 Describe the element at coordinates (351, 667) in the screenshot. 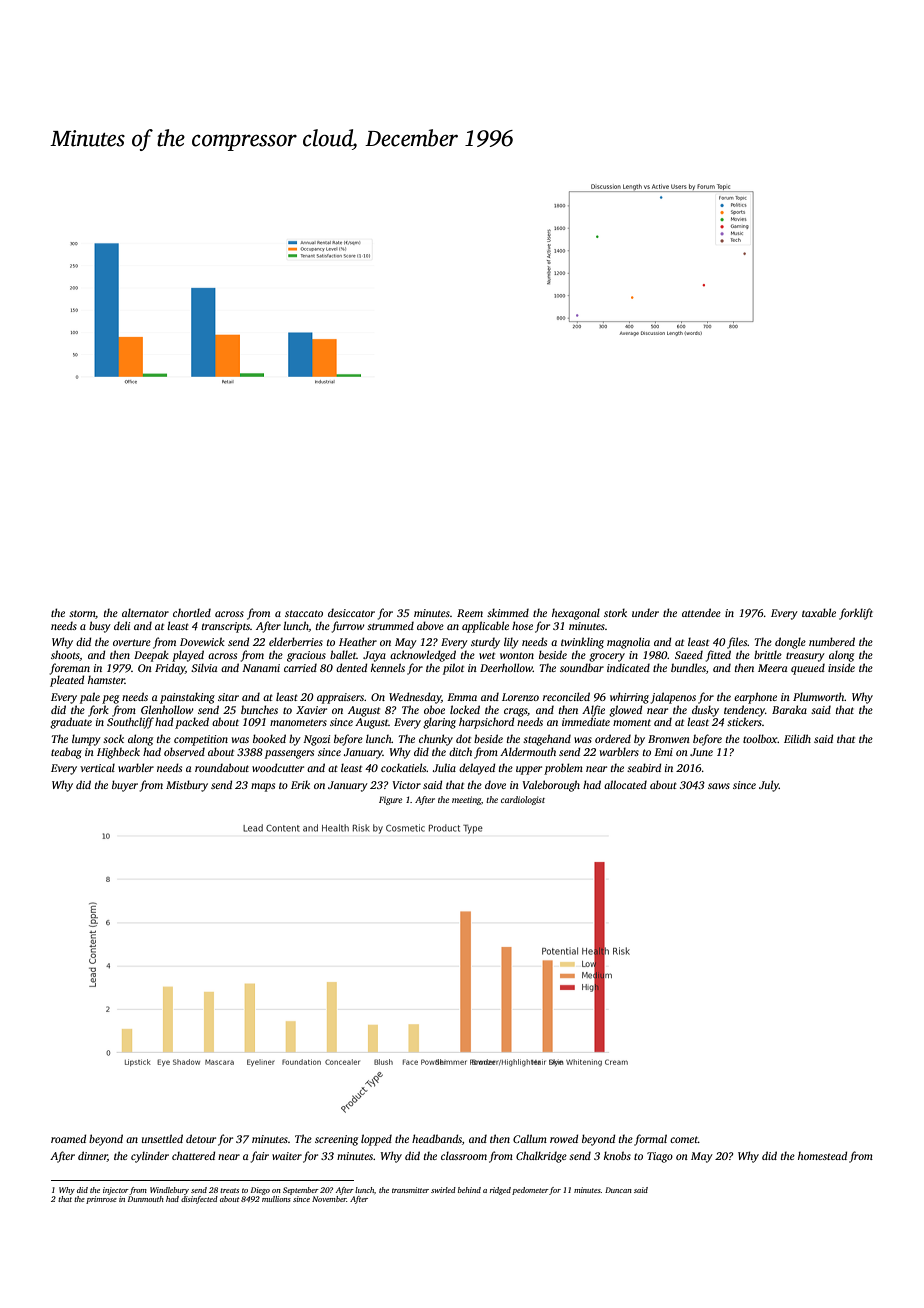

I see `dented` at that location.
